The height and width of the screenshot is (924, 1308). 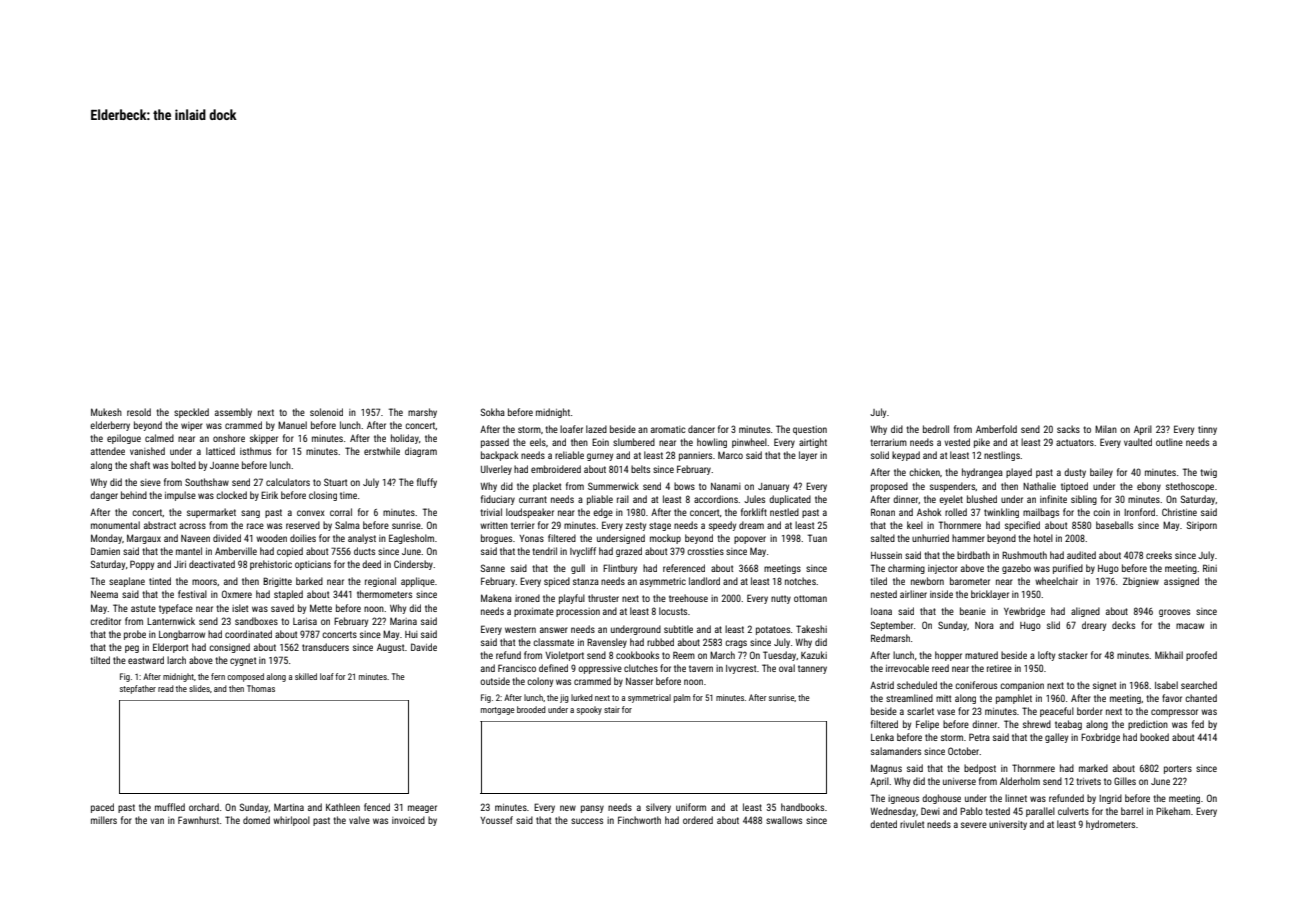 I want to click on orchard, so click(x=204, y=807).
